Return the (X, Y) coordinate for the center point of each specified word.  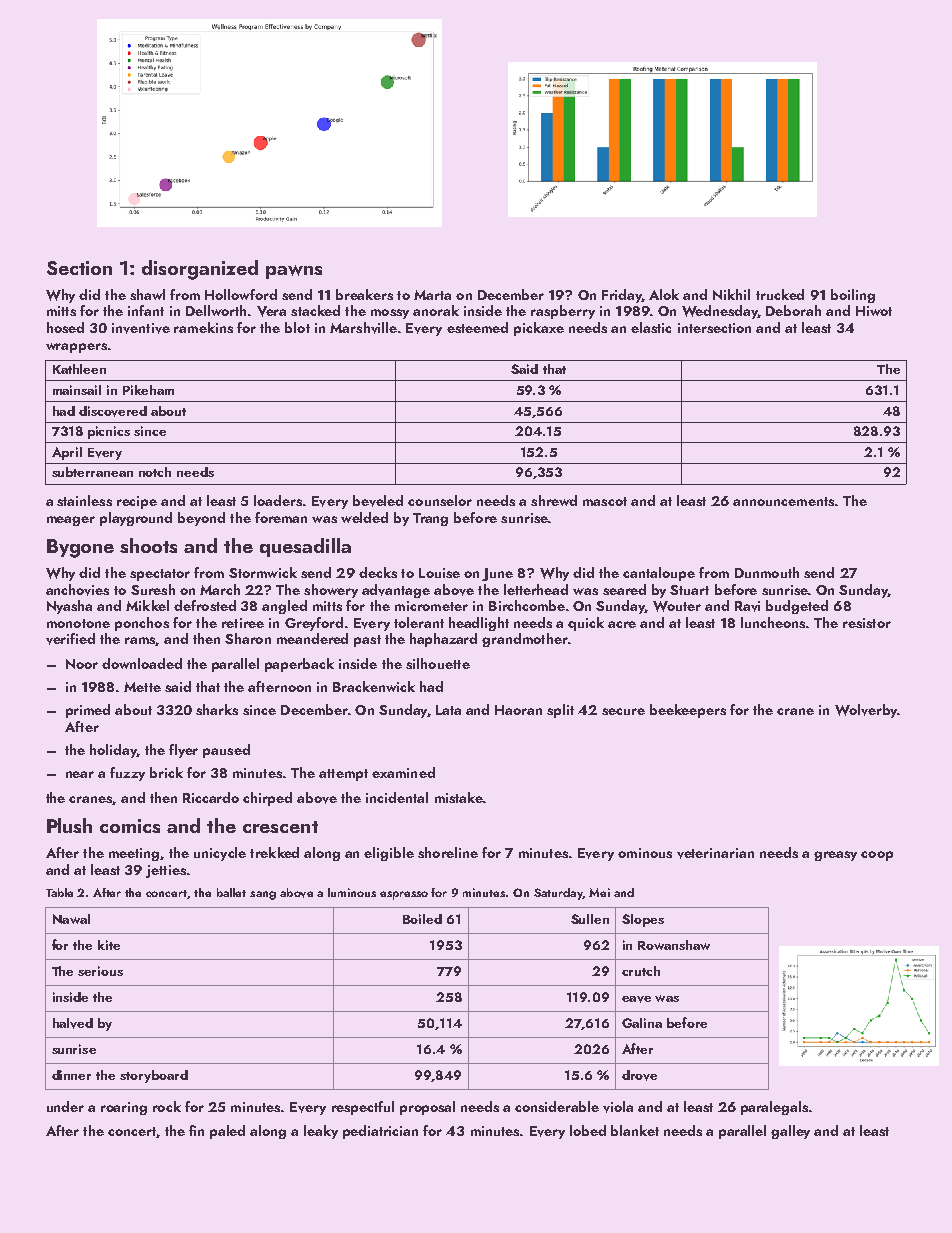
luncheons (773, 622)
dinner (71, 1075)
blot (297, 327)
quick (586, 624)
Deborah (793, 310)
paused (226, 751)
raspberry (563, 312)
